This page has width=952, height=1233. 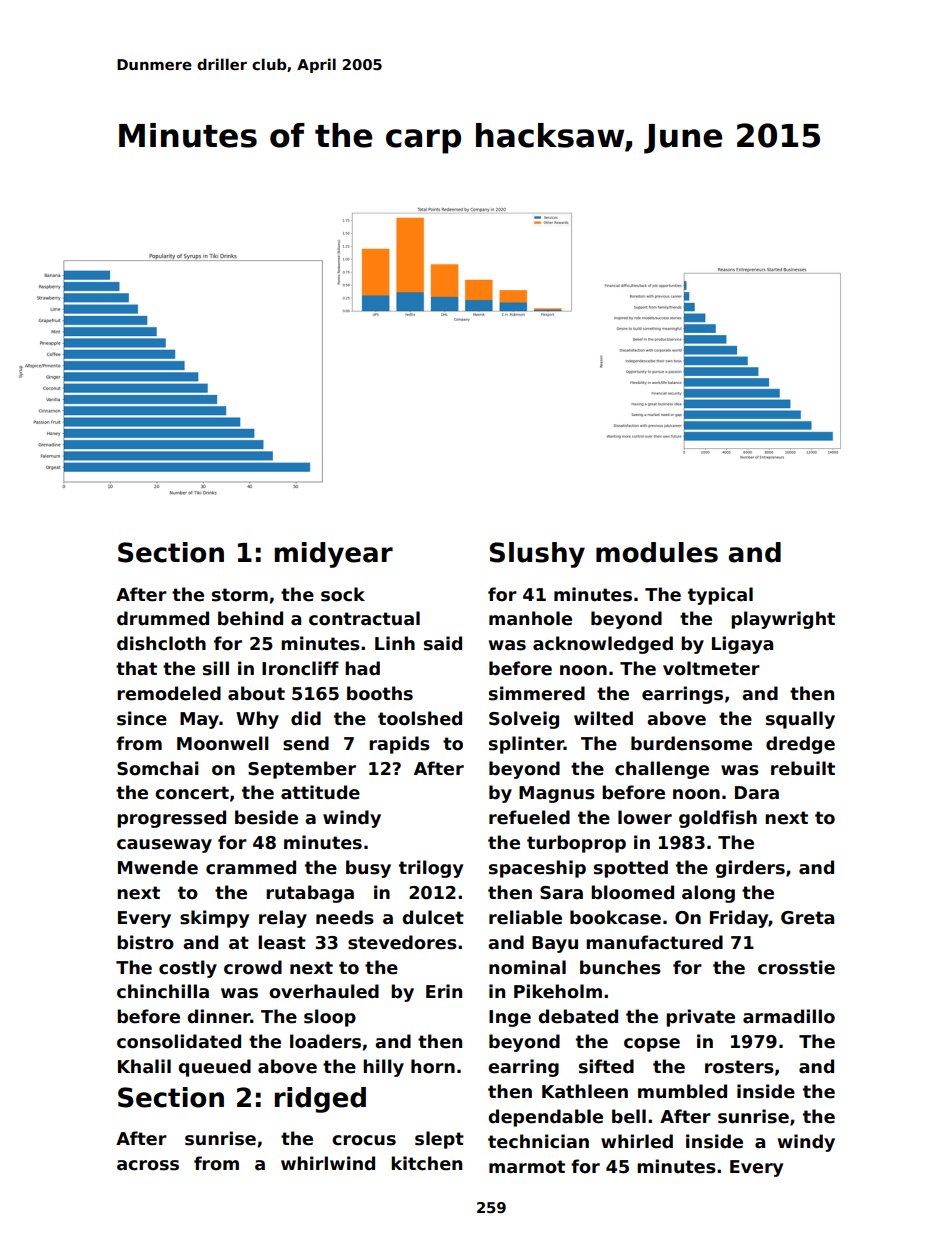 What do you see at coordinates (527, 1167) in the page?
I see `marmot` at bounding box center [527, 1167].
